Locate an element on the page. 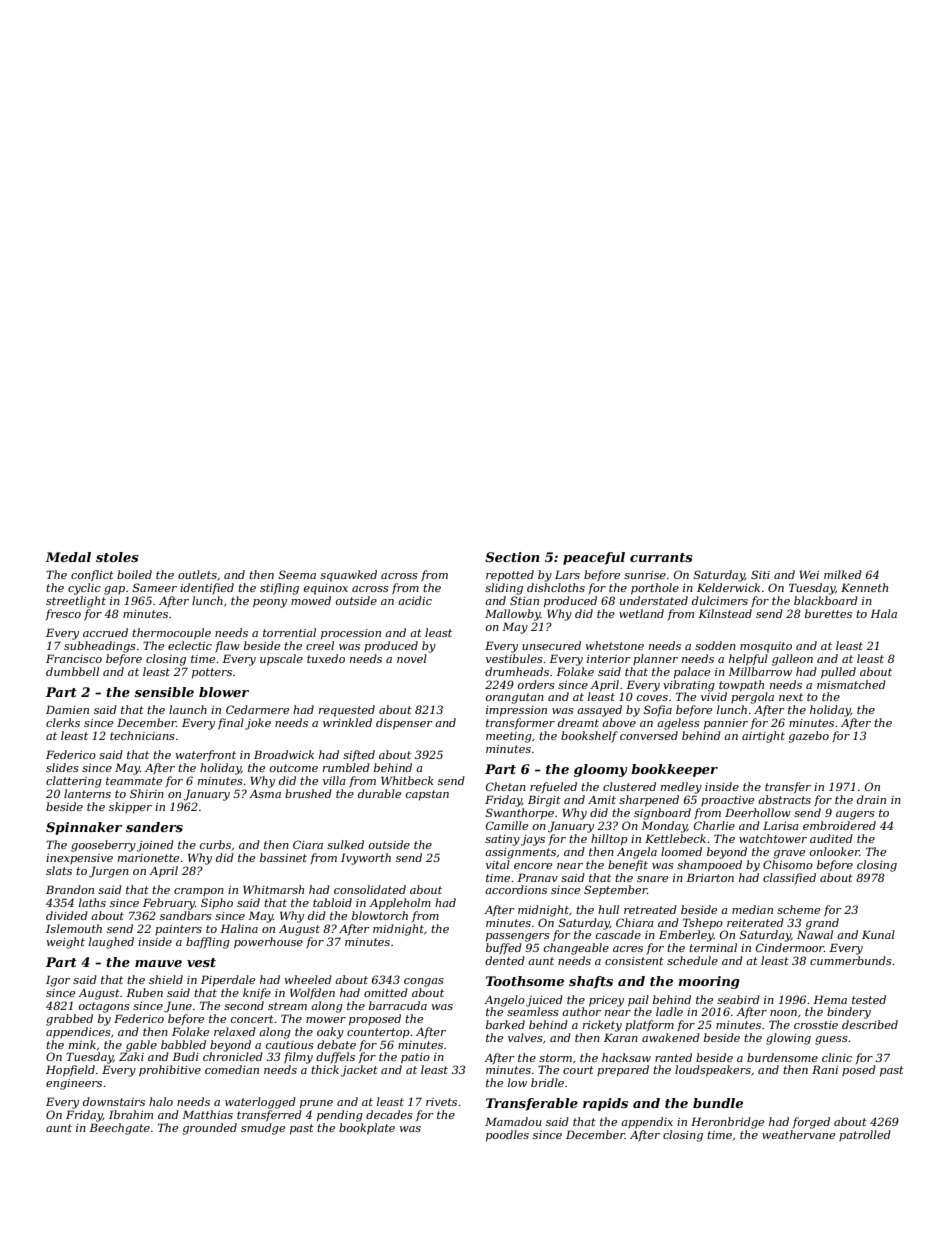 The height and width of the page is (1233, 952). Sameer is located at coordinates (155, 587).
